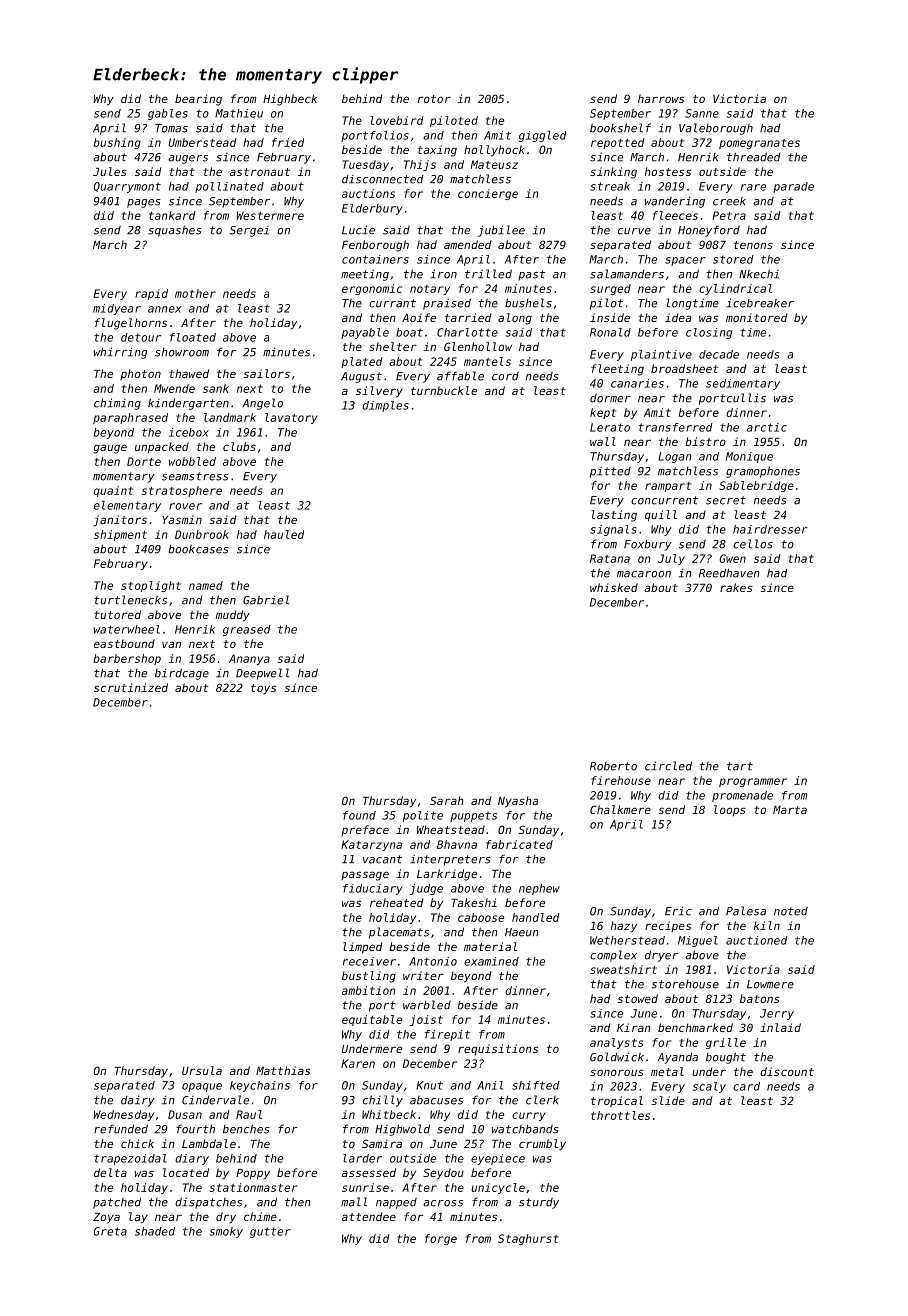 This document has height=1316, width=908. What do you see at coordinates (437, 151) in the document?
I see `taxing` at bounding box center [437, 151].
